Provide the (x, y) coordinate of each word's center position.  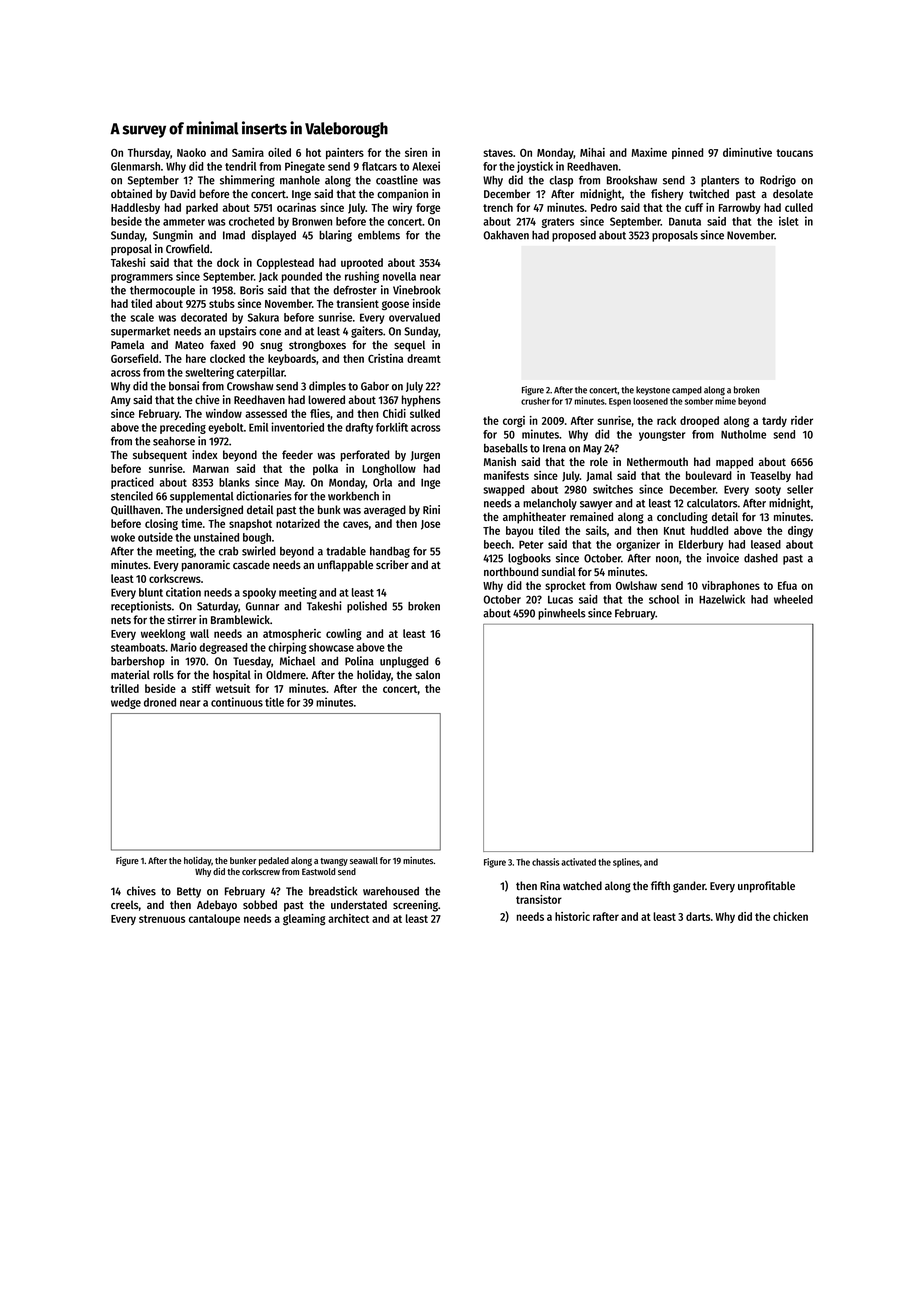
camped (687, 390)
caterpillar (260, 373)
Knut (674, 531)
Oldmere (286, 674)
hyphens (421, 401)
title (274, 702)
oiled (279, 152)
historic (572, 916)
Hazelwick (722, 599)
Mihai (592, 152)
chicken (790, 916)
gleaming (304, 920)
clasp (561, 181)
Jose (430, 525)
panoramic (206, 566)
